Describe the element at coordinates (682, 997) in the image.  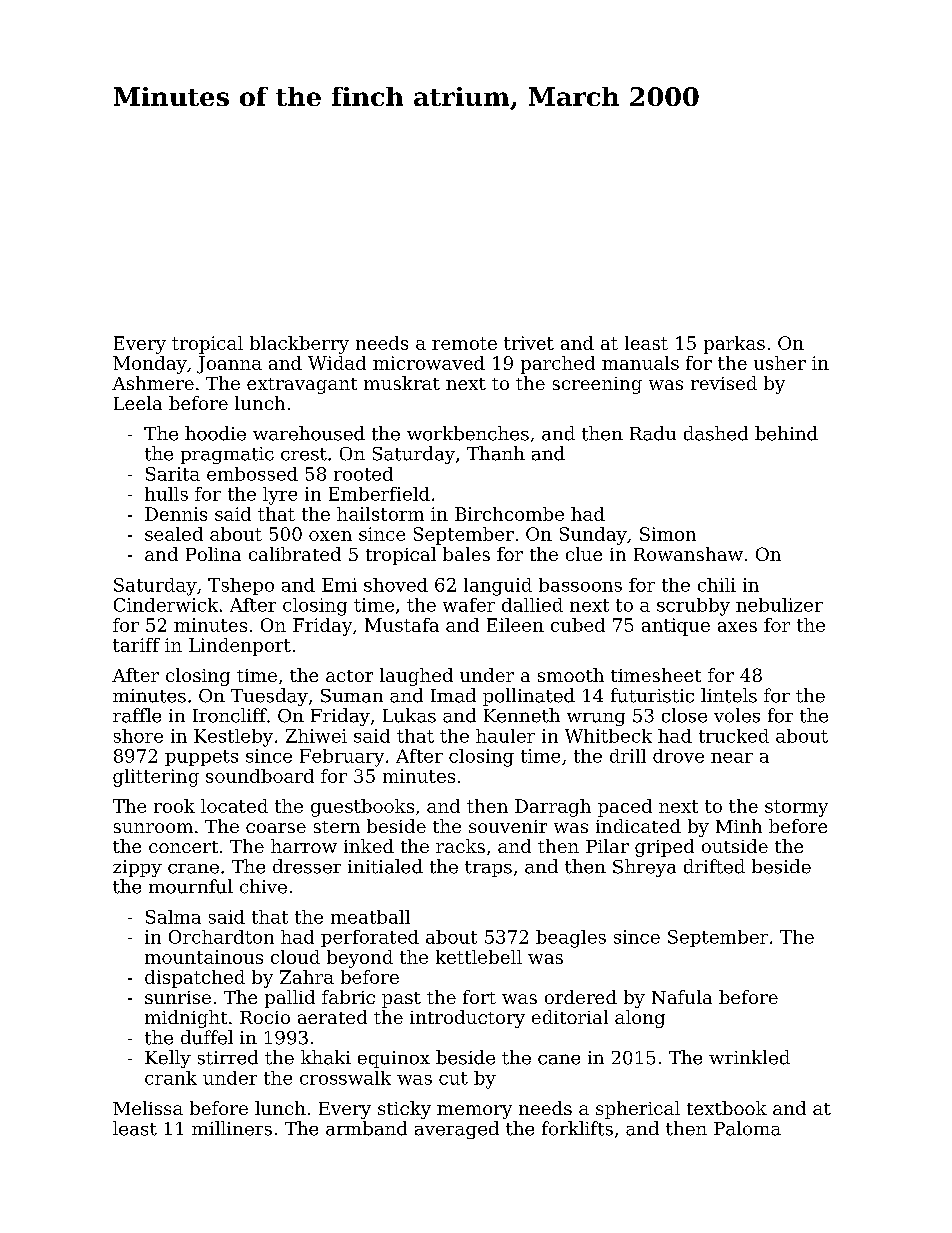
I see `Nafula` at that location.
